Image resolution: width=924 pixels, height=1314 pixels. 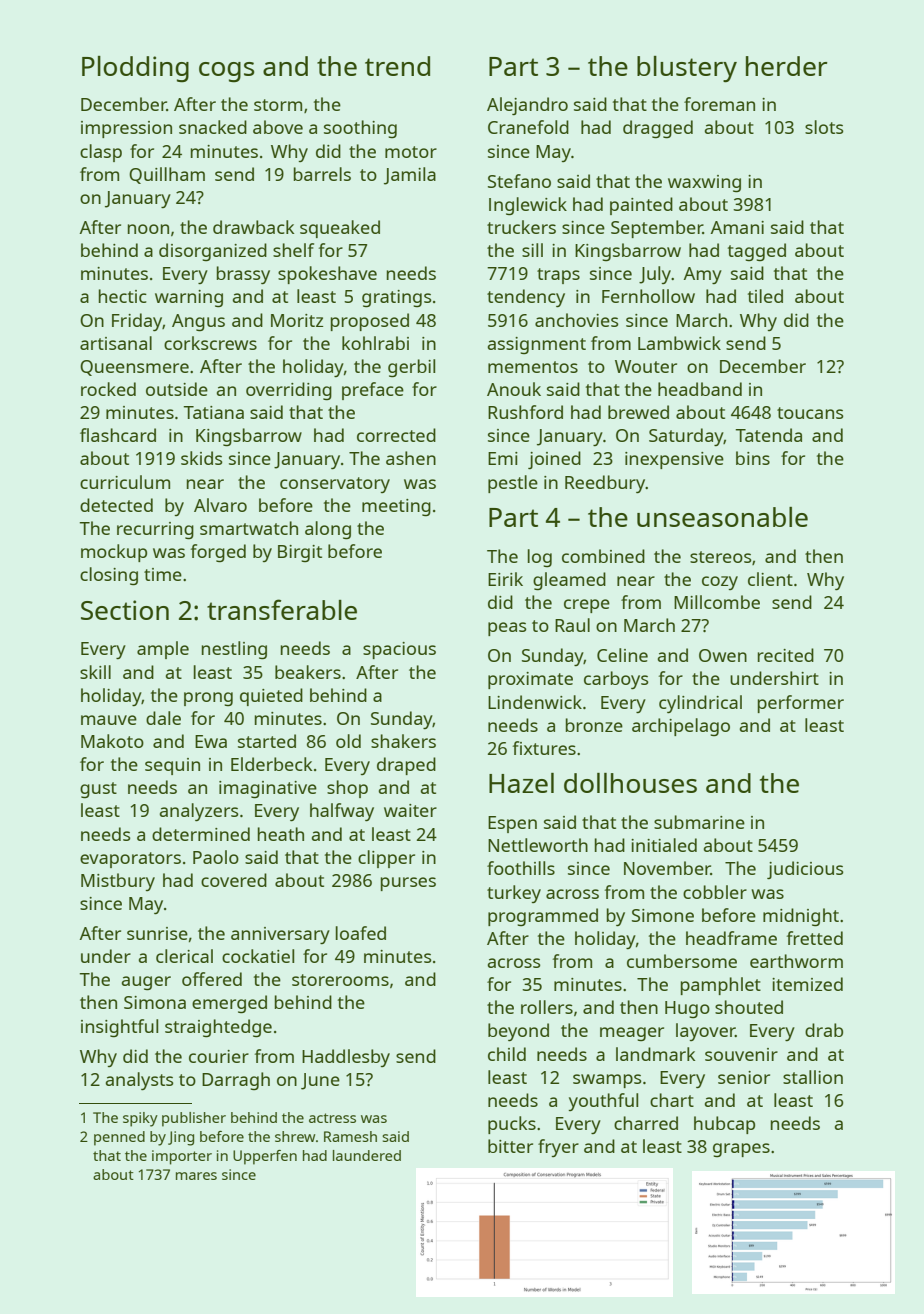 I want to click on brewed, so click(x=638, y=412).
